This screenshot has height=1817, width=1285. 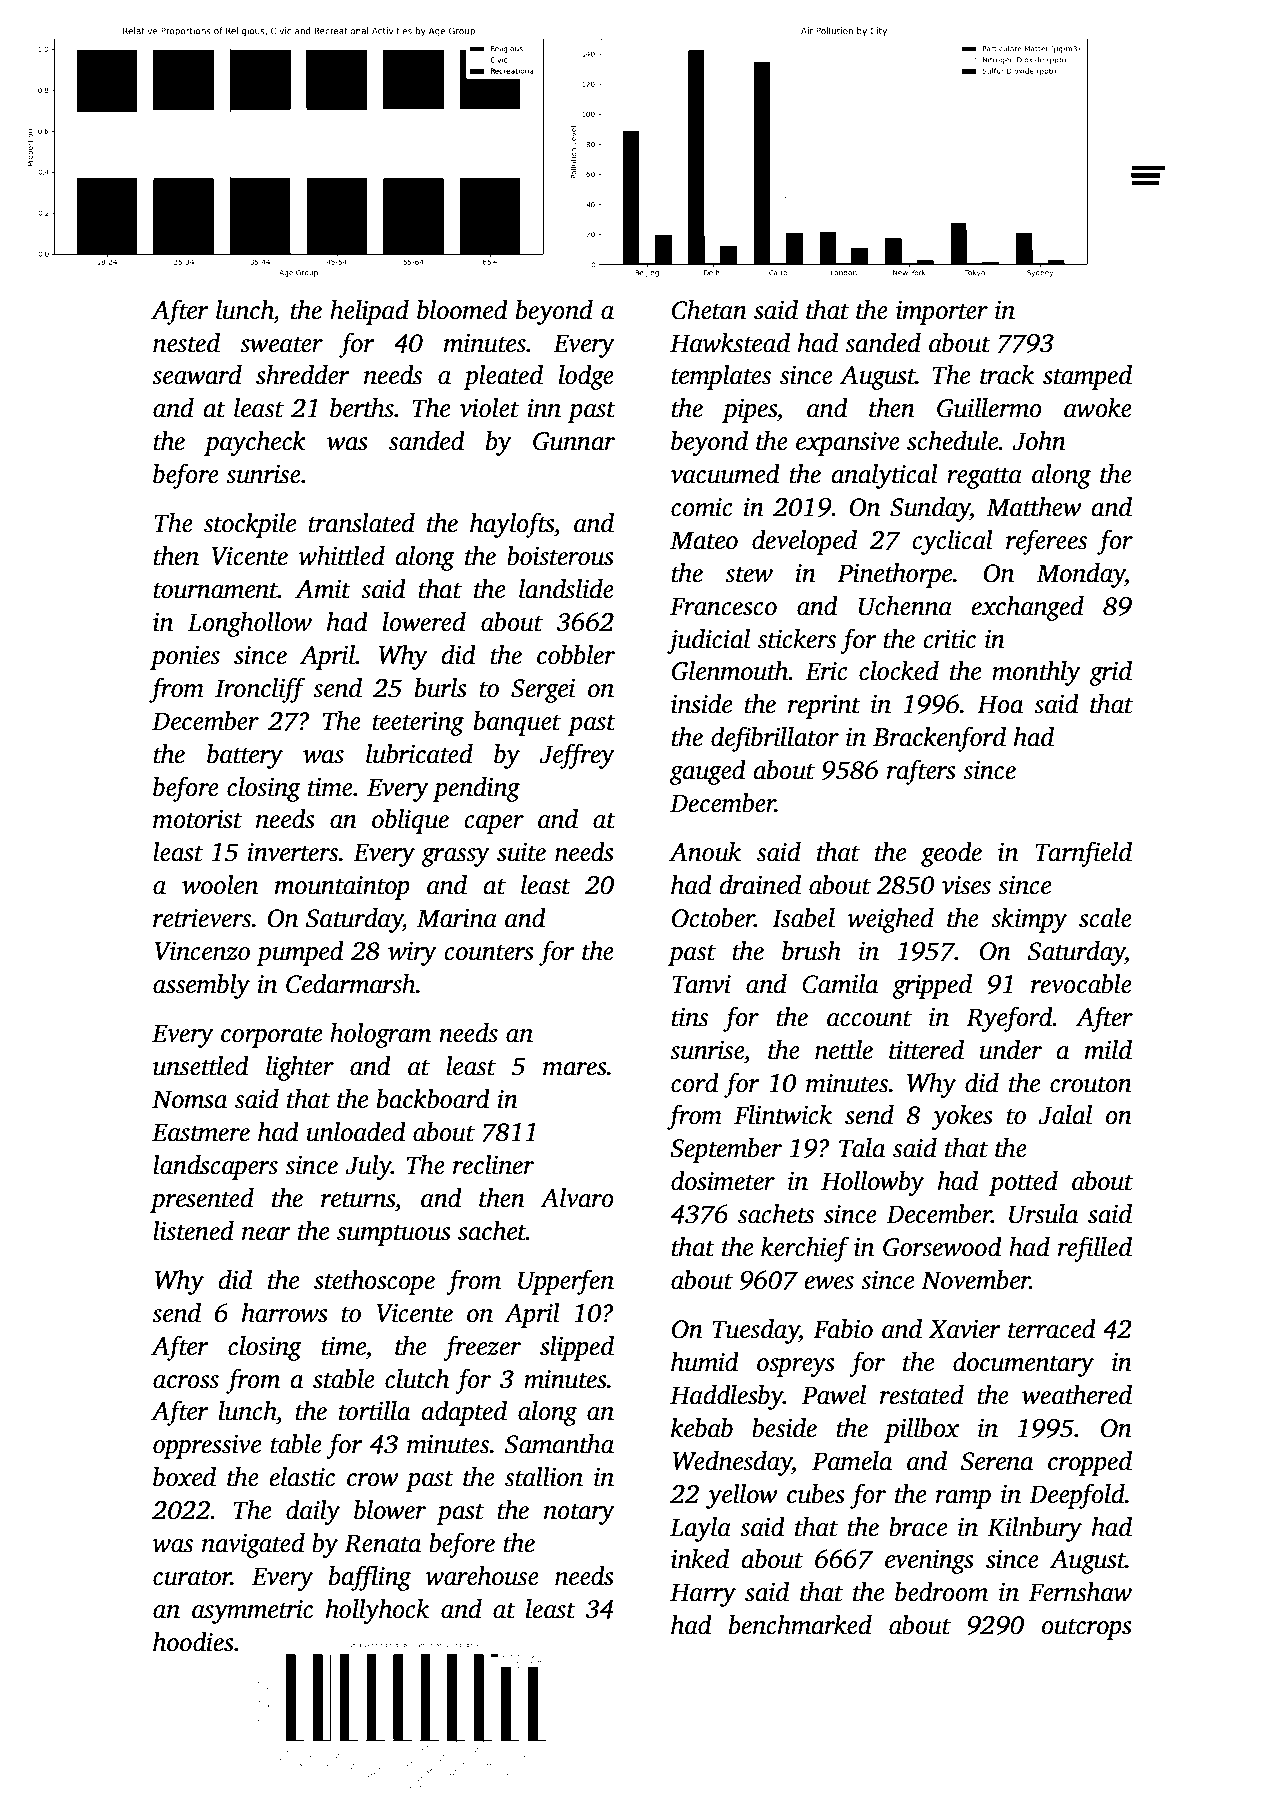 I want to click on Pamela, so click(x=852, y=1461).
